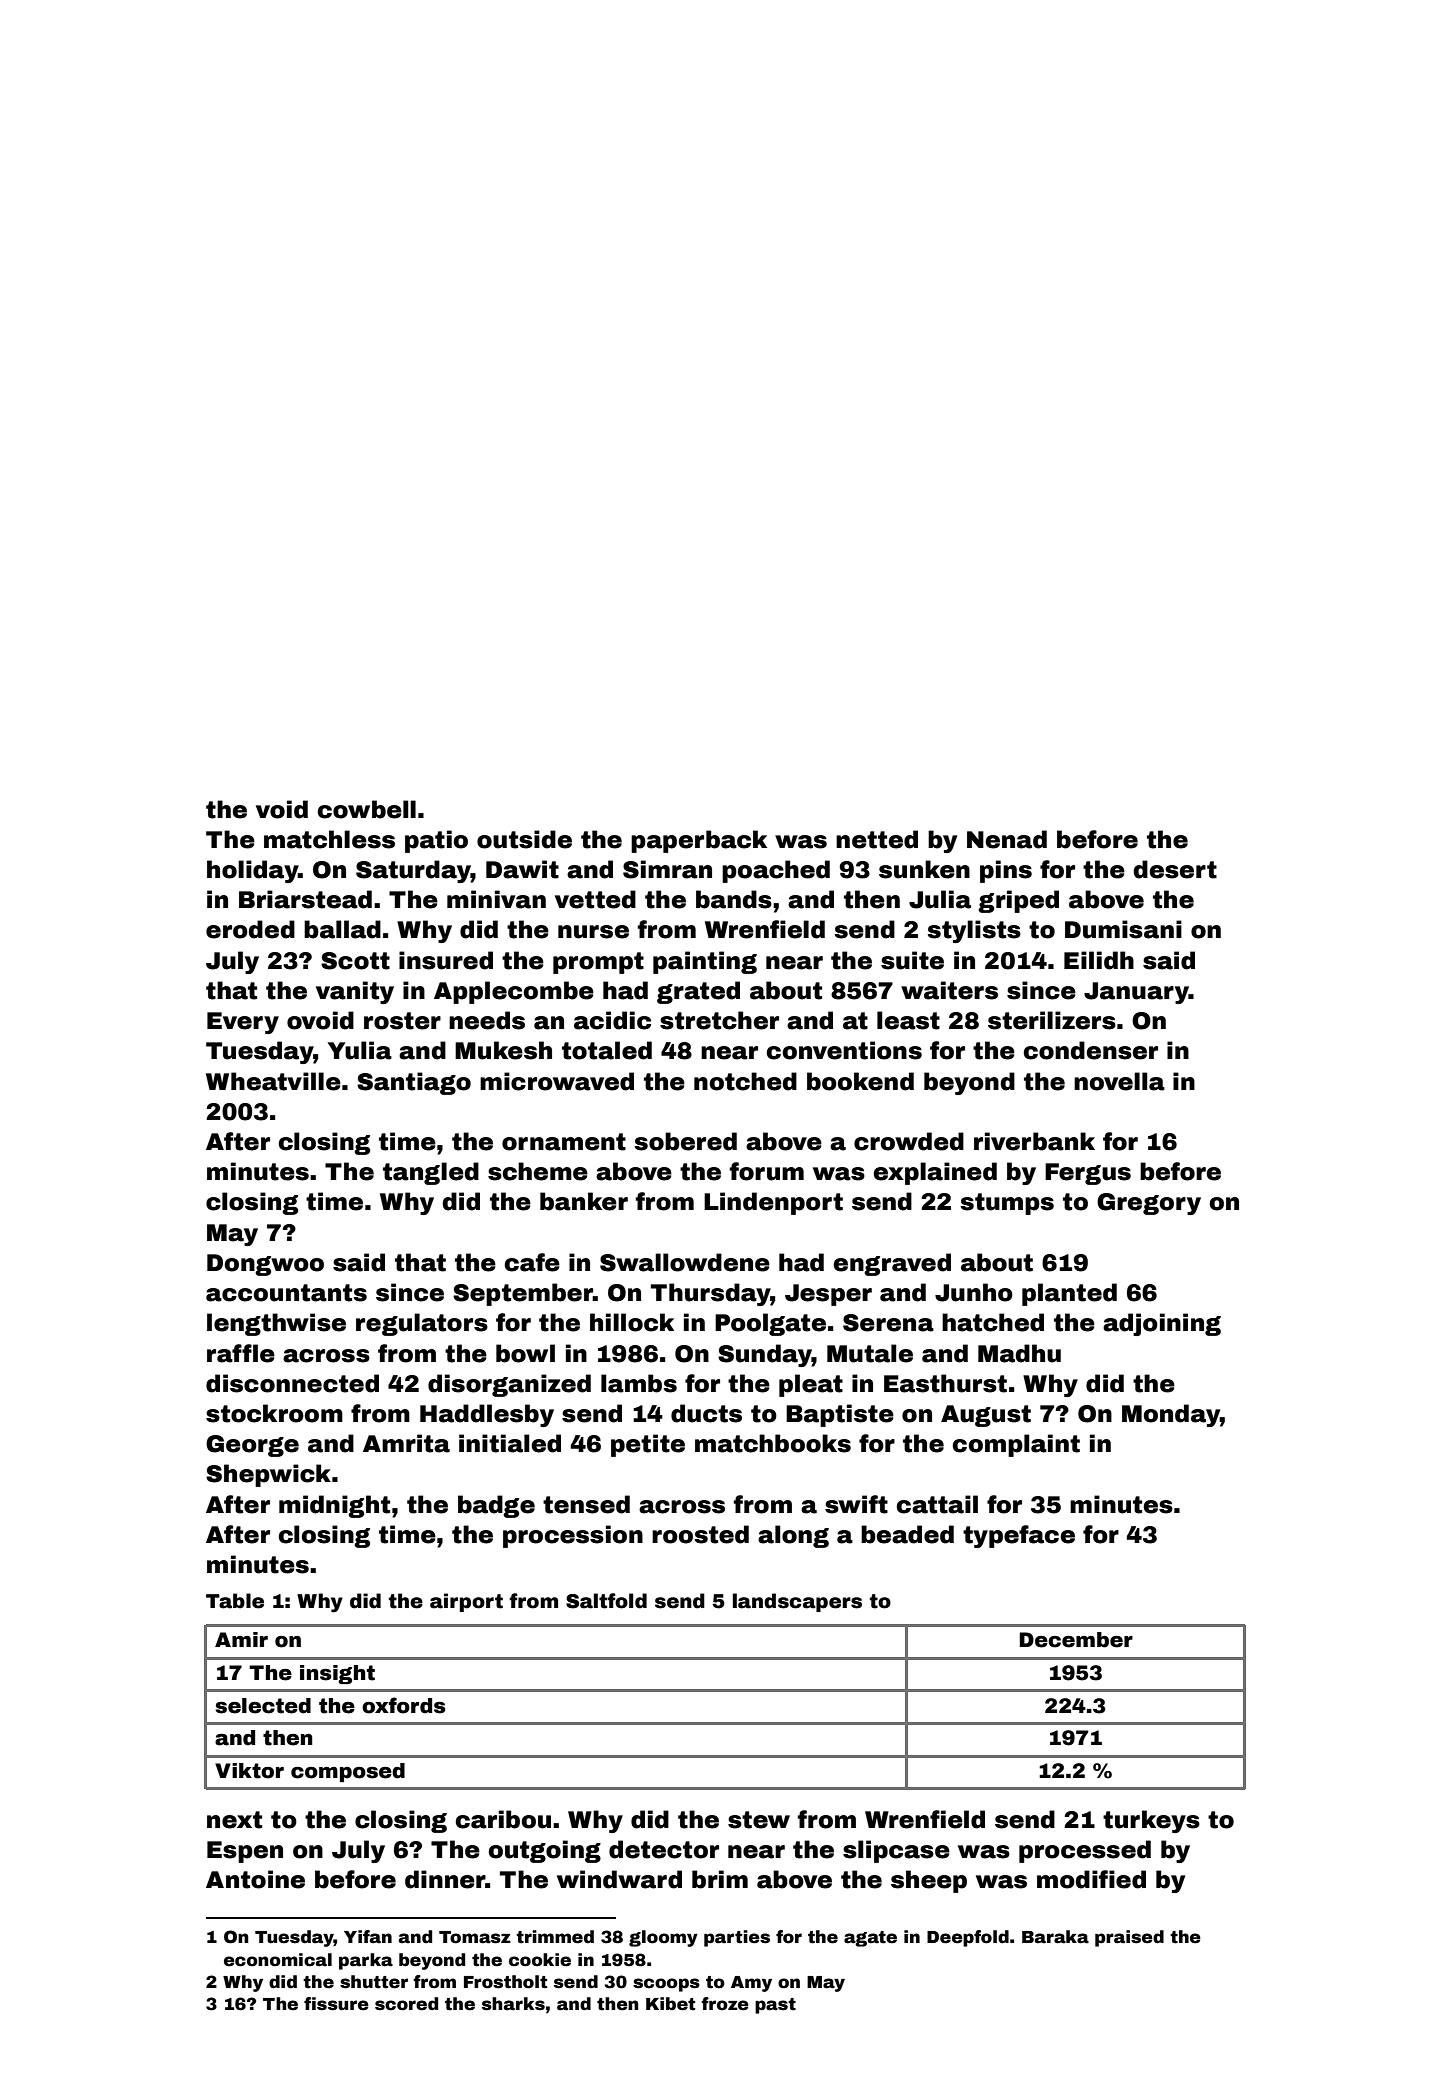  What do you see at coordinates (1129, 1938) in the screenshot?
I see `praised` at bounding box center [1129, 1938].
